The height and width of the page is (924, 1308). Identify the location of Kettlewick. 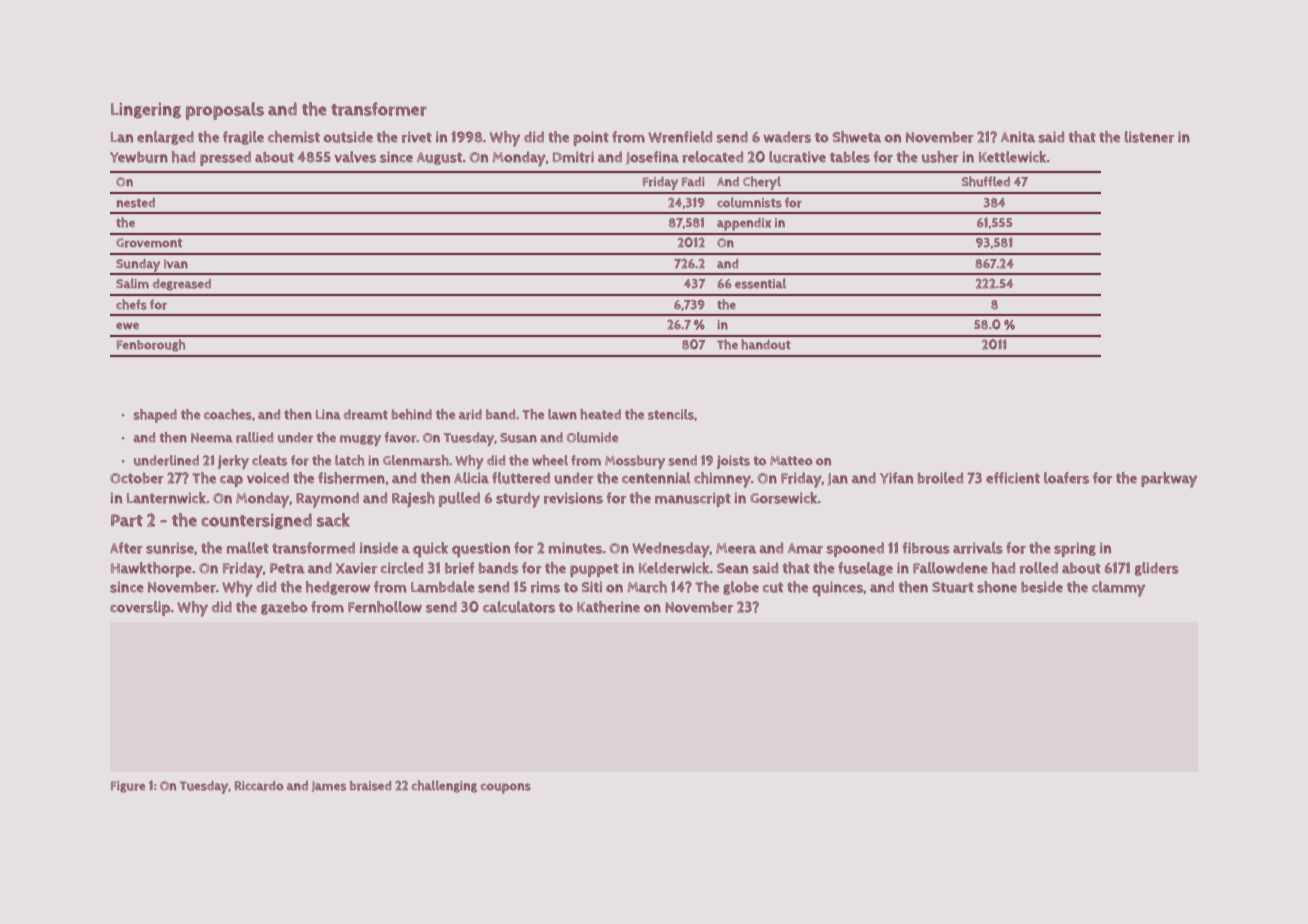
(1012, 157).
